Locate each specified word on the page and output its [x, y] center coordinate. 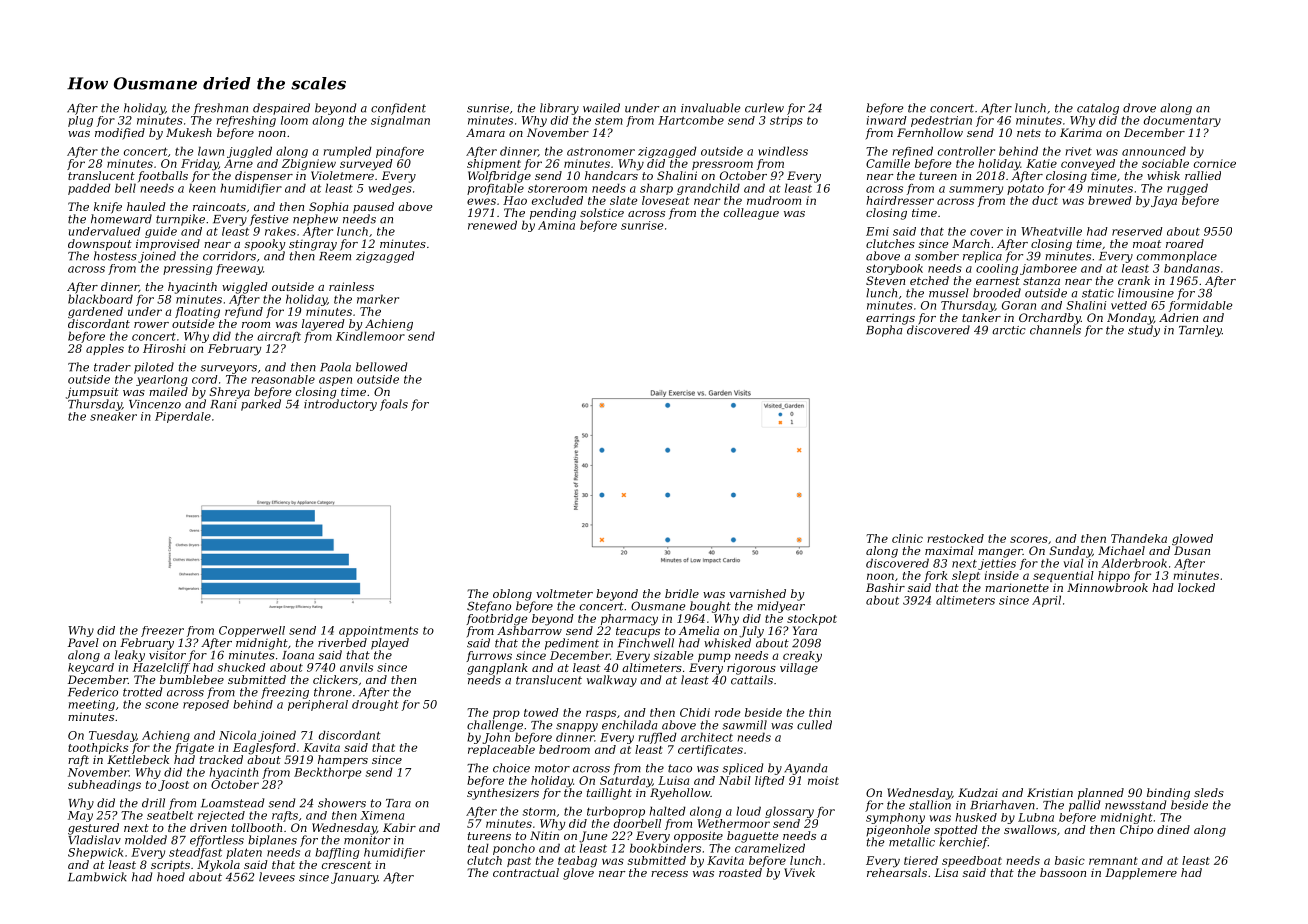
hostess [115, 256]
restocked [955, 538]
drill [153, 803]
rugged [1187, 189]
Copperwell [252, 631]
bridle [682, 593]
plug [80, 121]
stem [609, 120]
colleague [751, 214]
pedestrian [941, 121]
